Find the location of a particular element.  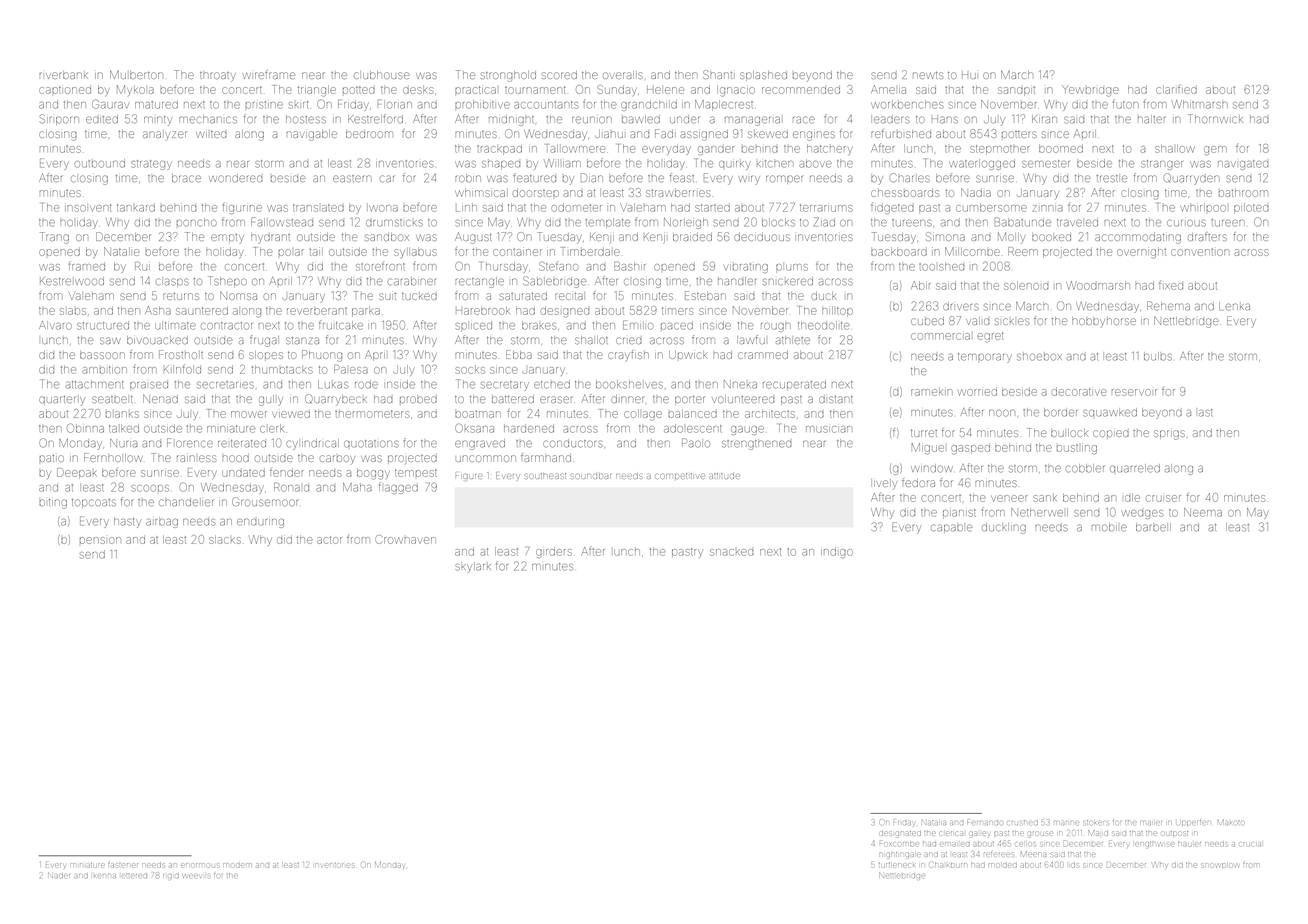

indigo is located at coordinates (837, 552).
